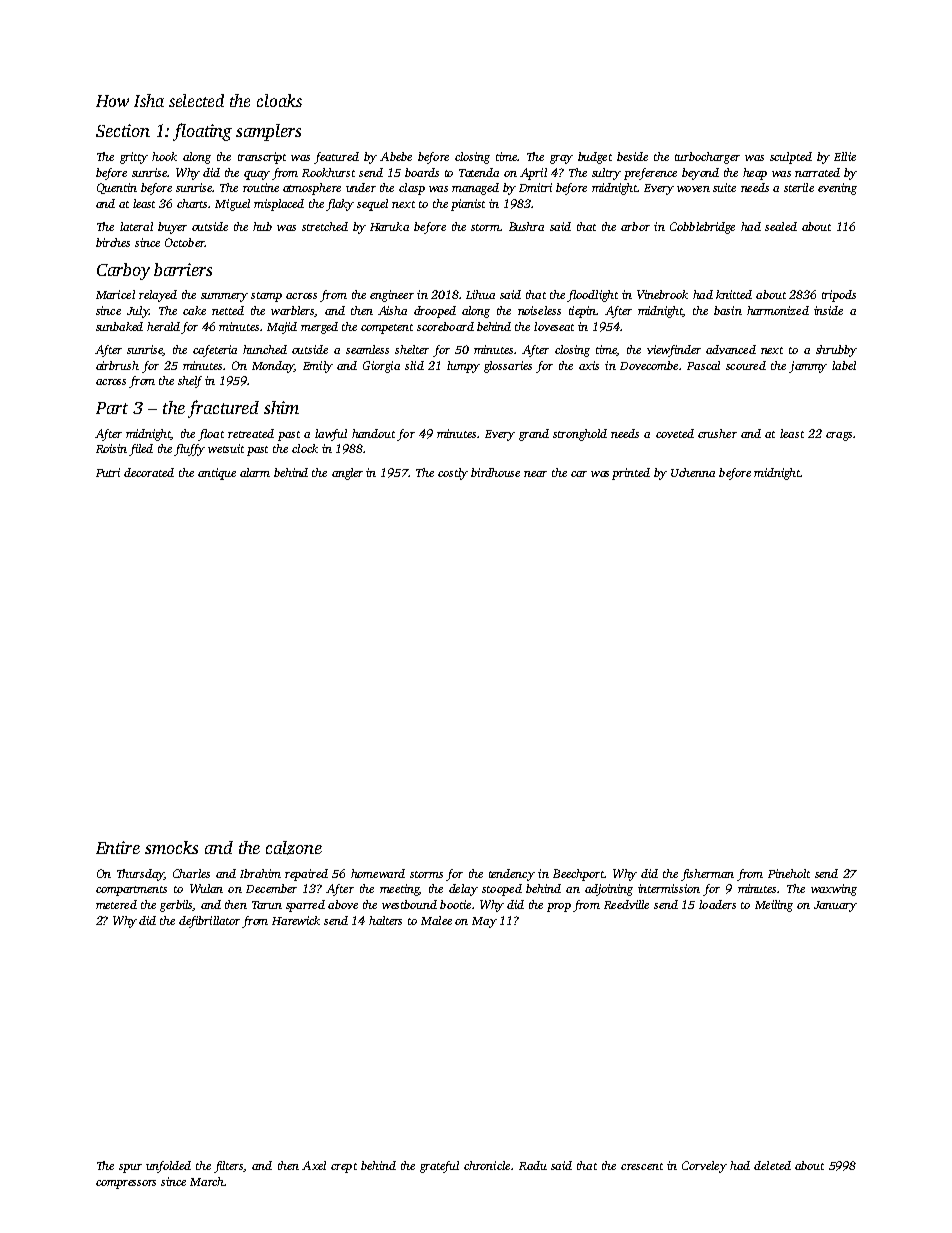 The height and width of the screenshot is (1233, 952). What do you see at coordinates (834, 890) in the screenshot?
I see `waxwing` at bounding box center [834, 890].
